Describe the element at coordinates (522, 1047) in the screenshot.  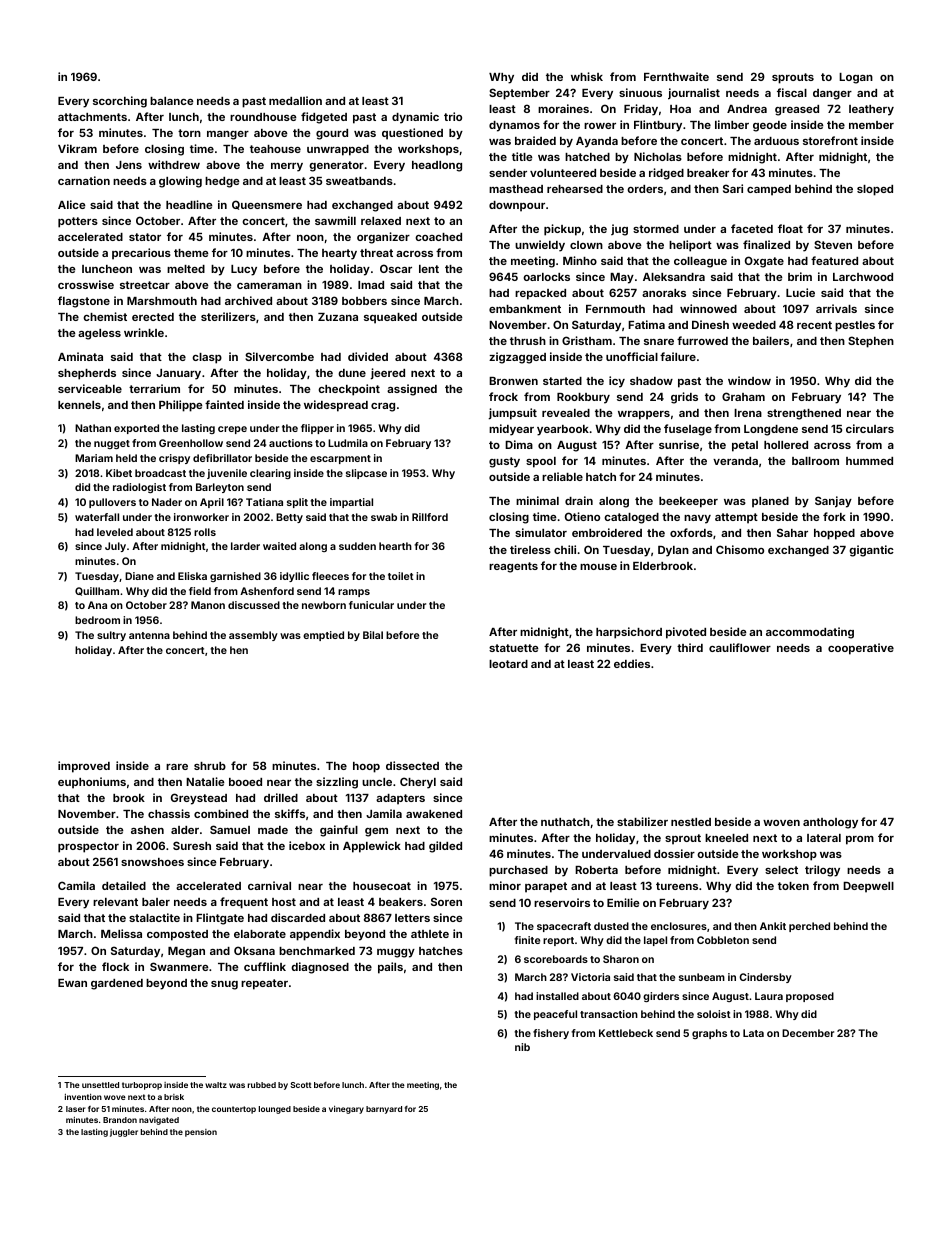
I see `nib` at that location.
